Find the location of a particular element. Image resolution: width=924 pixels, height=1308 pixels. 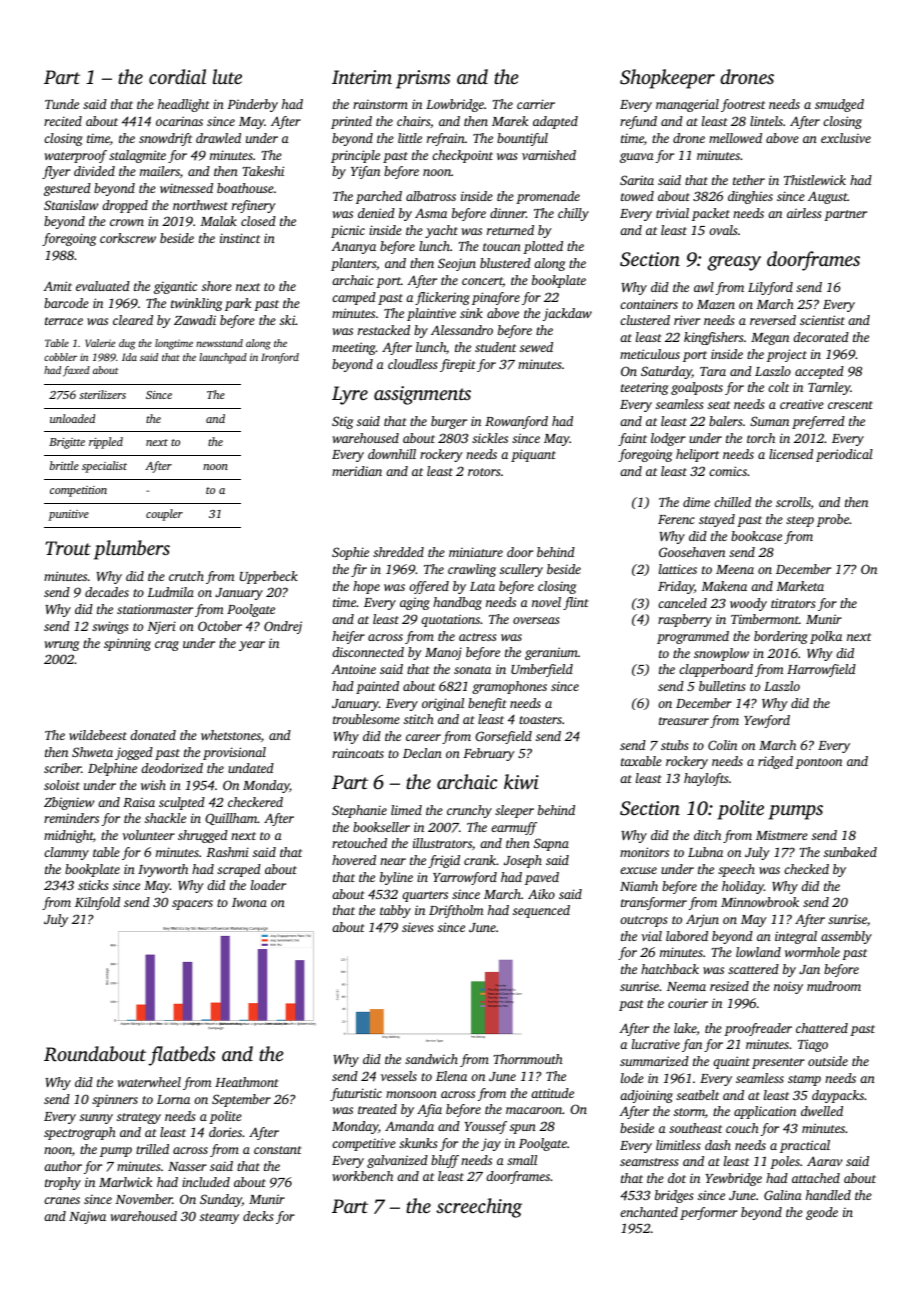

sickles is located at coordinates (490, 438).
